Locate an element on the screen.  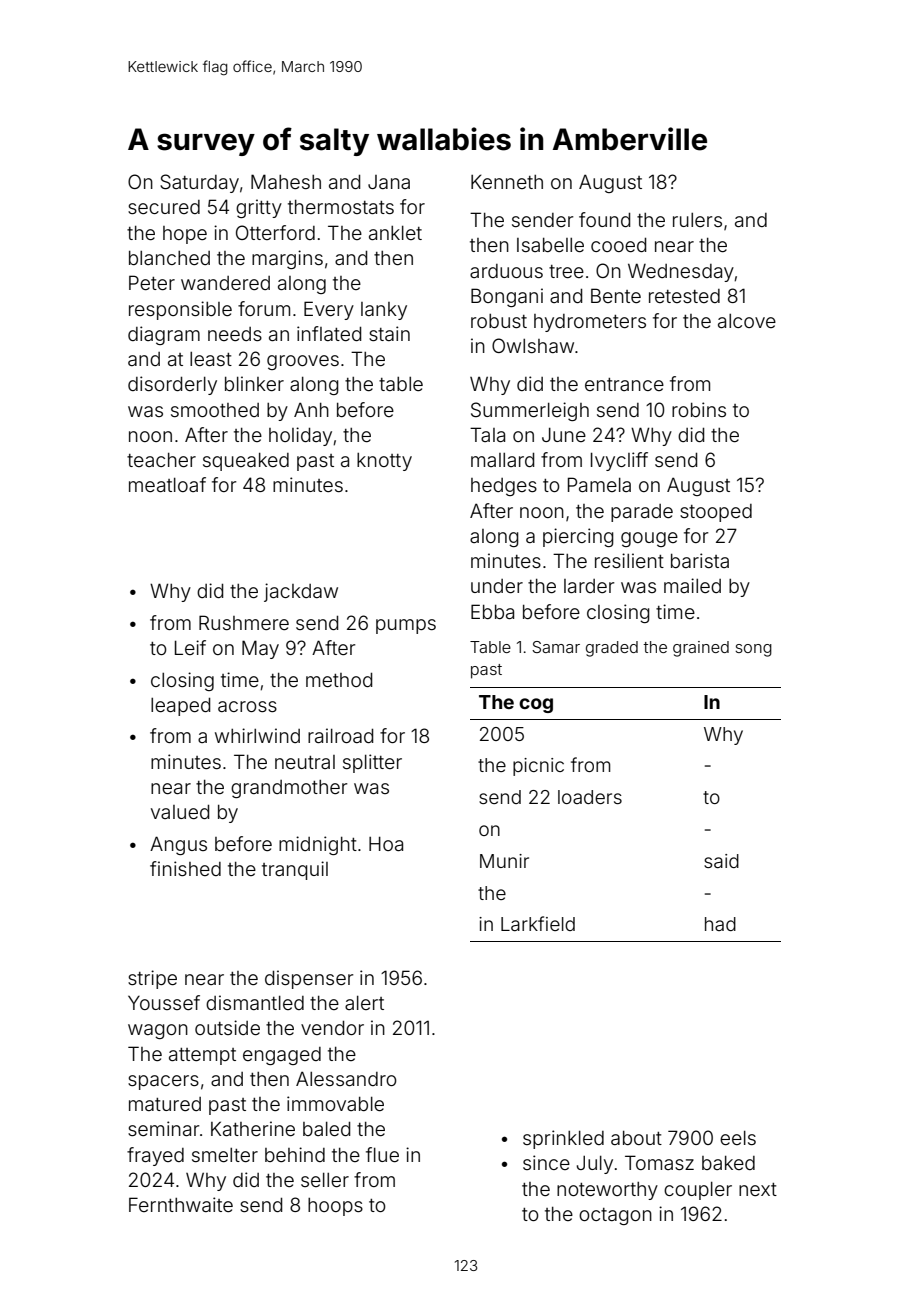
Munir is located at coordinates (504, 861).
